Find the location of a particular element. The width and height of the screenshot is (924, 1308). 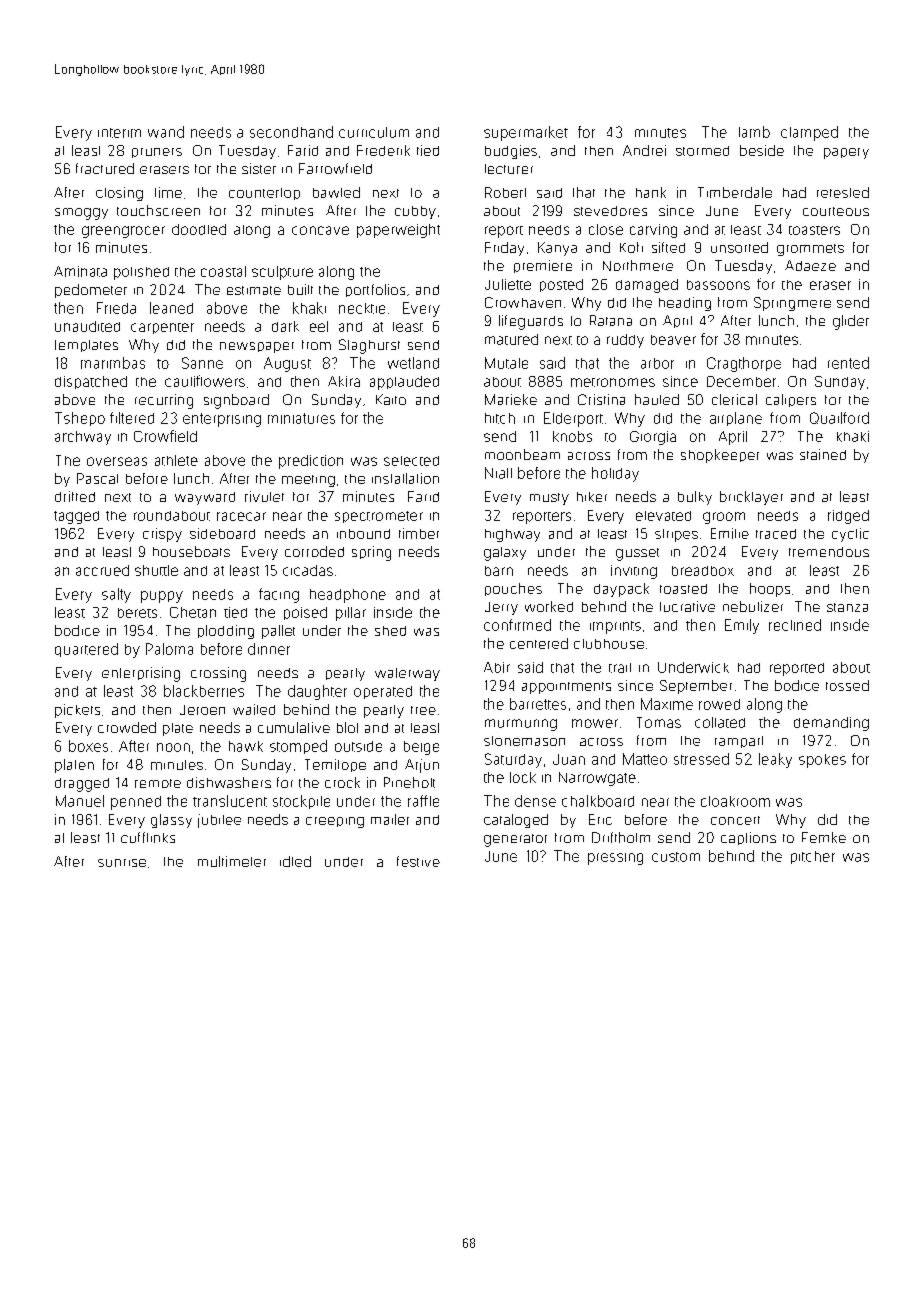

secondhand is located at coordinates (291, 132).
